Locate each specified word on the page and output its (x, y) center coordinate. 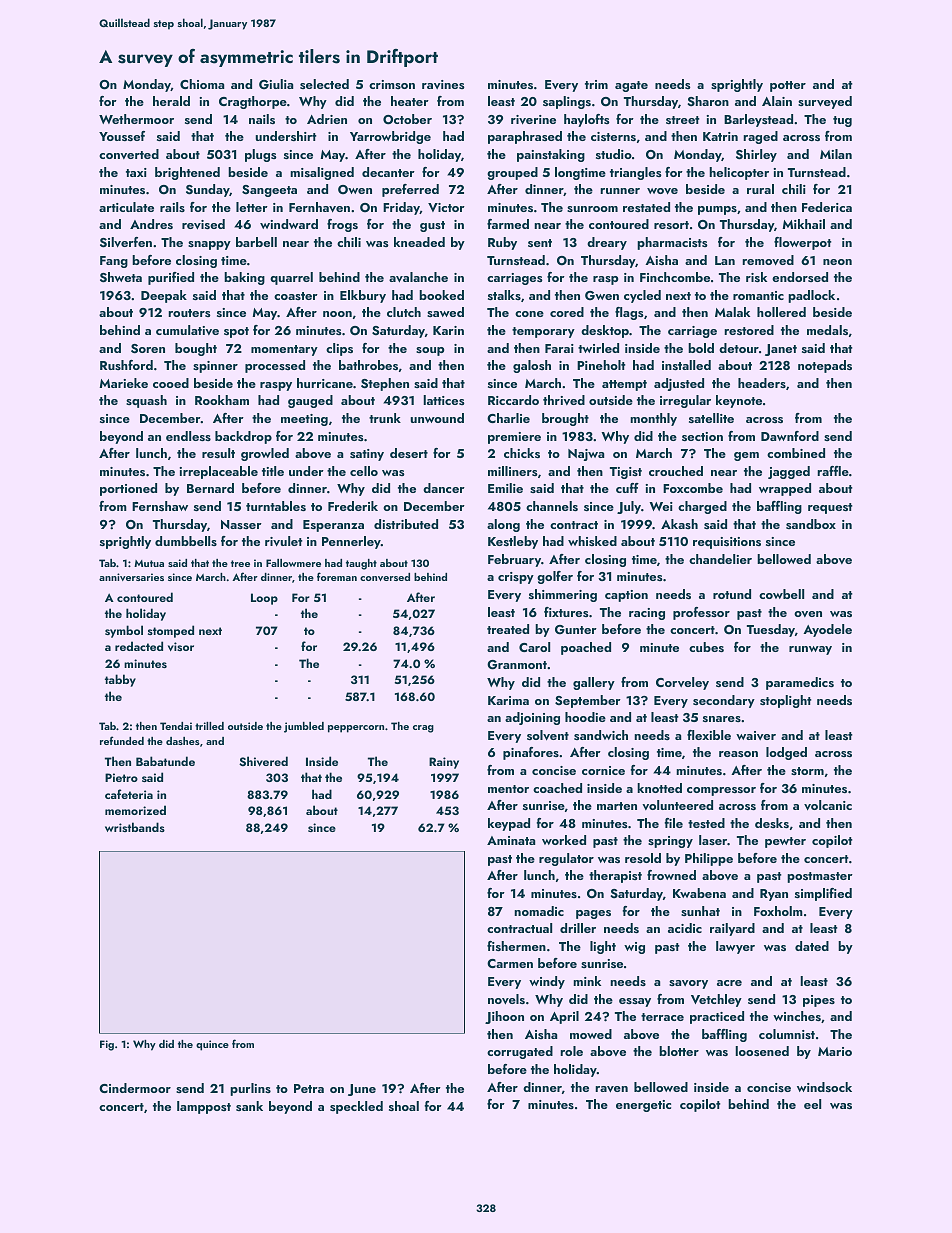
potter (788, 86)
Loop (264, 599)
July (629, 507)
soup (430, 351)
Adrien (327, 119)
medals (827, 330)
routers (189, 313)
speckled (356, 1107)
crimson (392, 84)
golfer (555, 577)
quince (212, 1045)
